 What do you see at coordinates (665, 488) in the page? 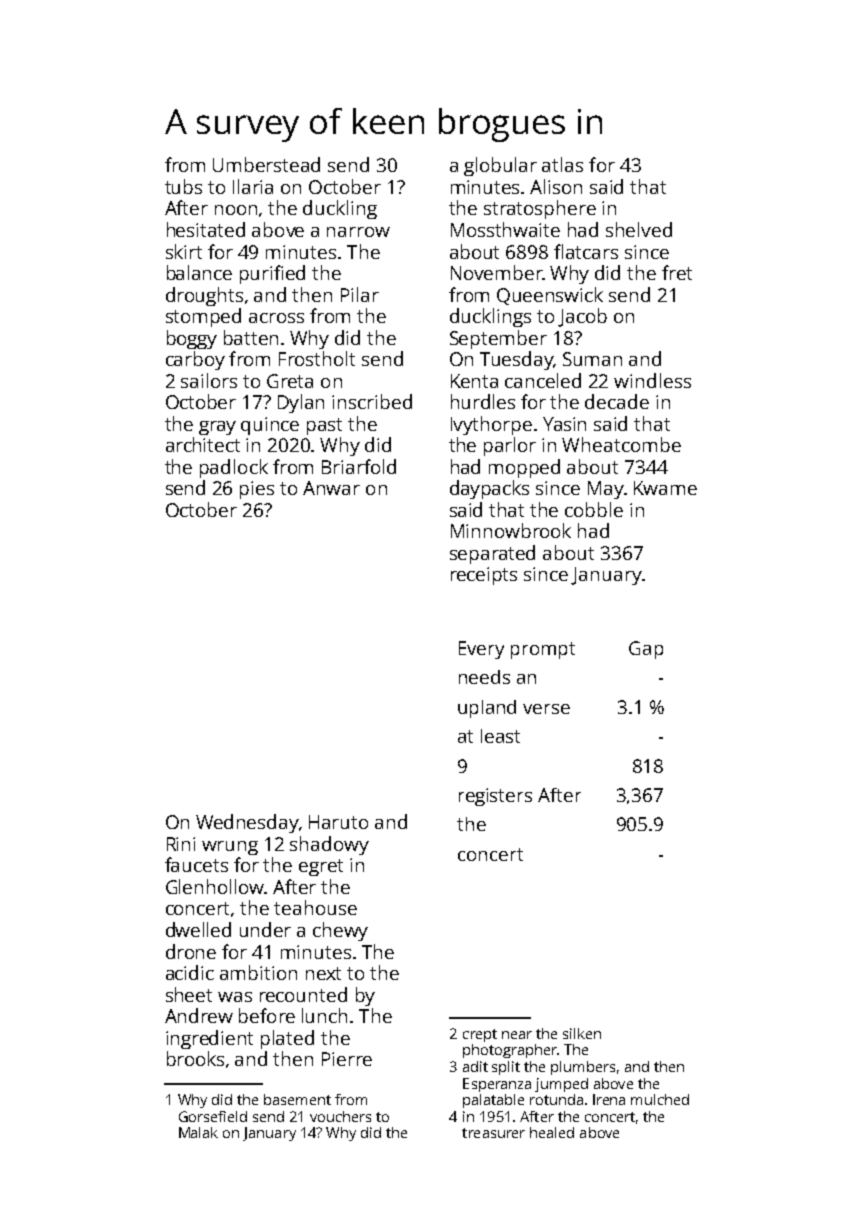
I see `Kwame` at bounding box center [665, 488].
